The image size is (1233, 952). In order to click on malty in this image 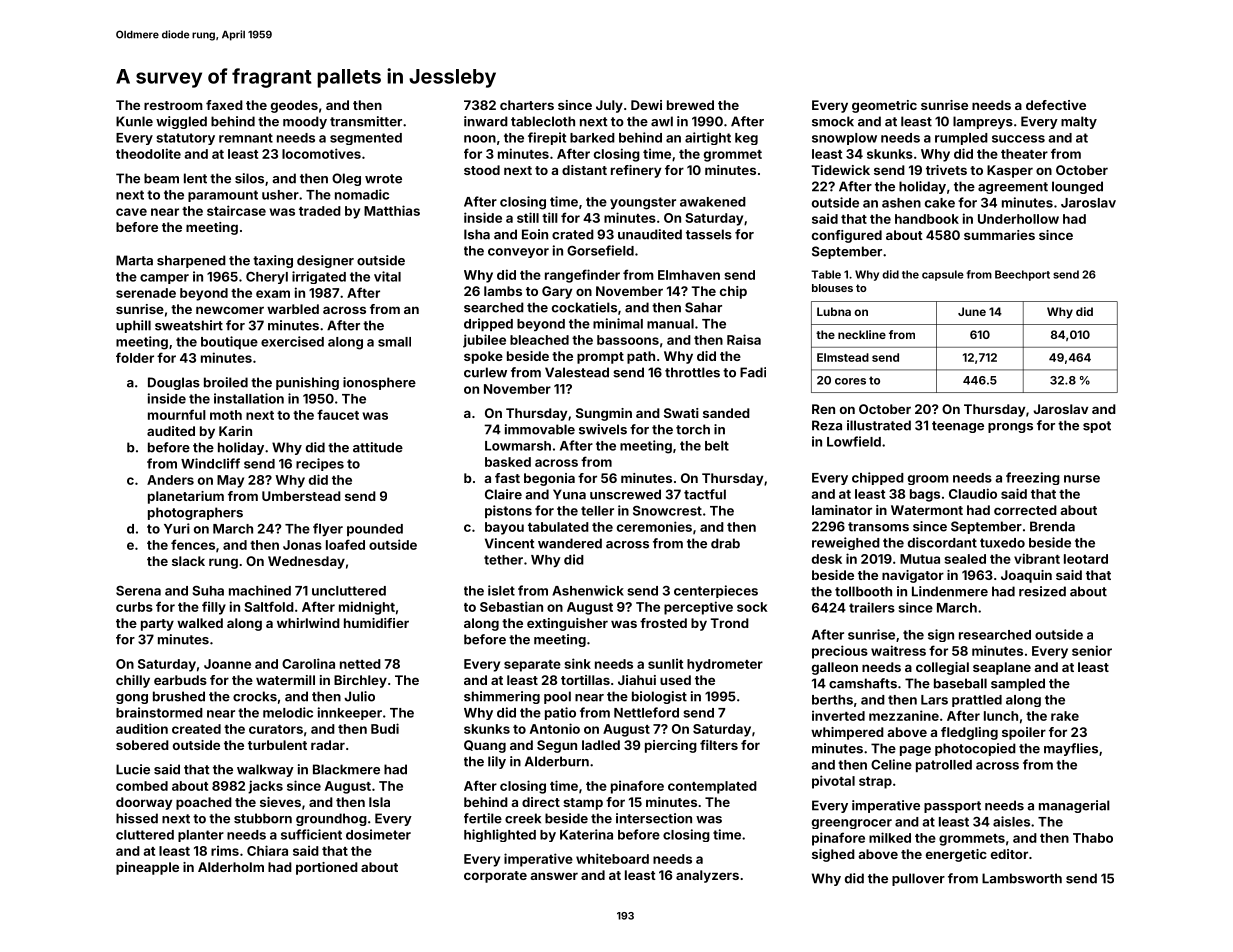, I will do `click(1079, 122)`.
